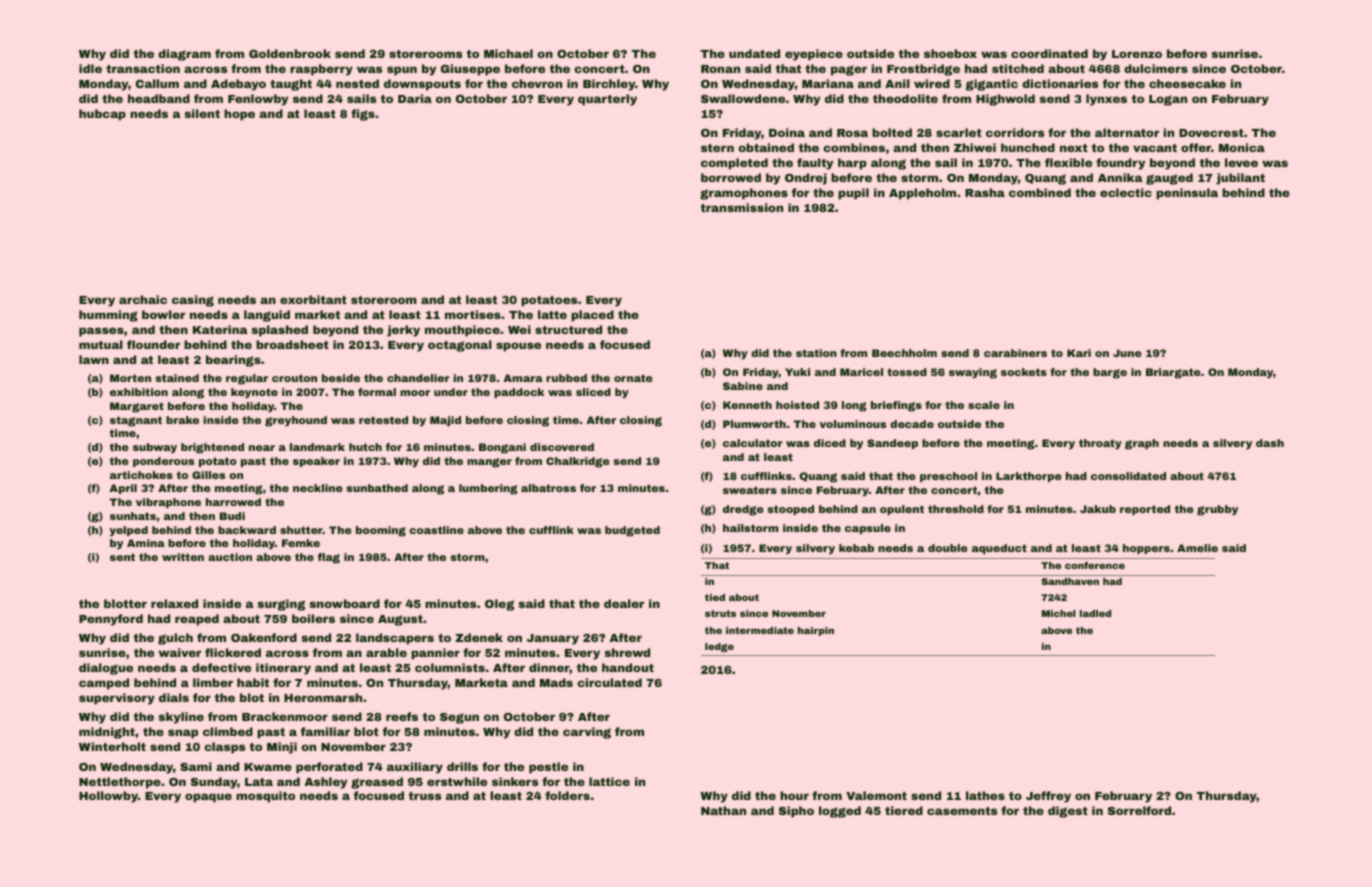  I want to click on climbed, so click(228, 731).
